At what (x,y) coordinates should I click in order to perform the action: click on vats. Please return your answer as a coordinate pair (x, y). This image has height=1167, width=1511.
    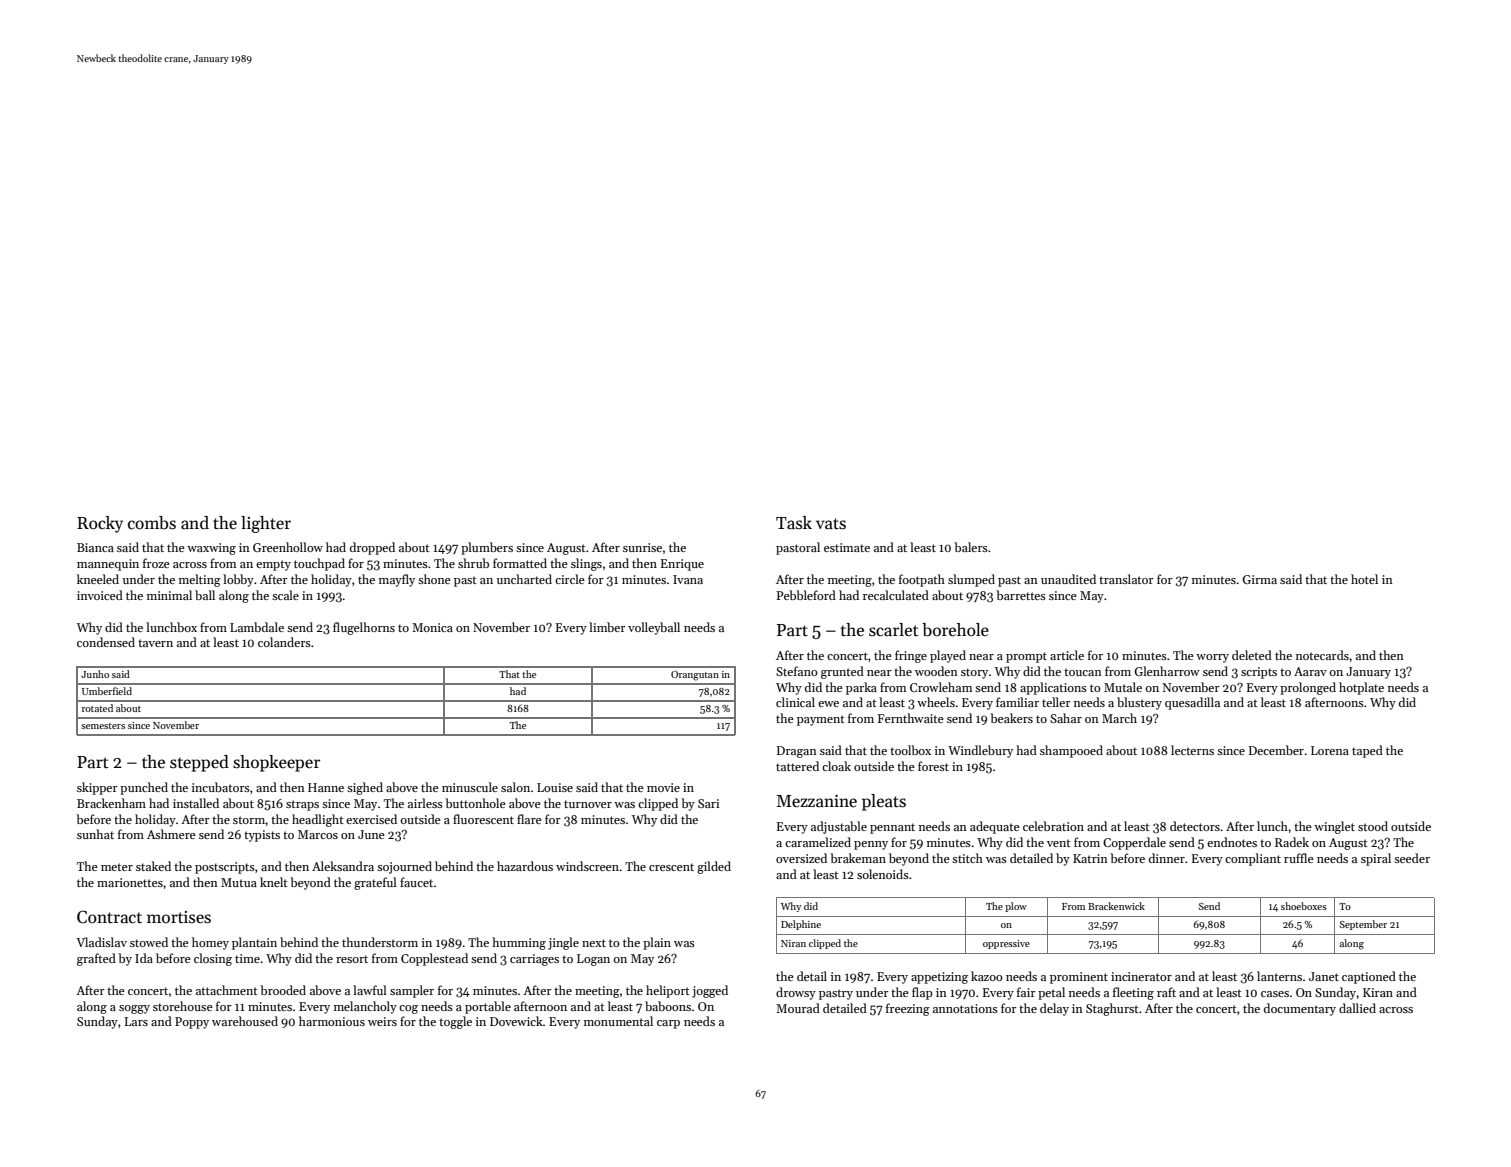
    Looking at the image, I should click on (831, 524).
